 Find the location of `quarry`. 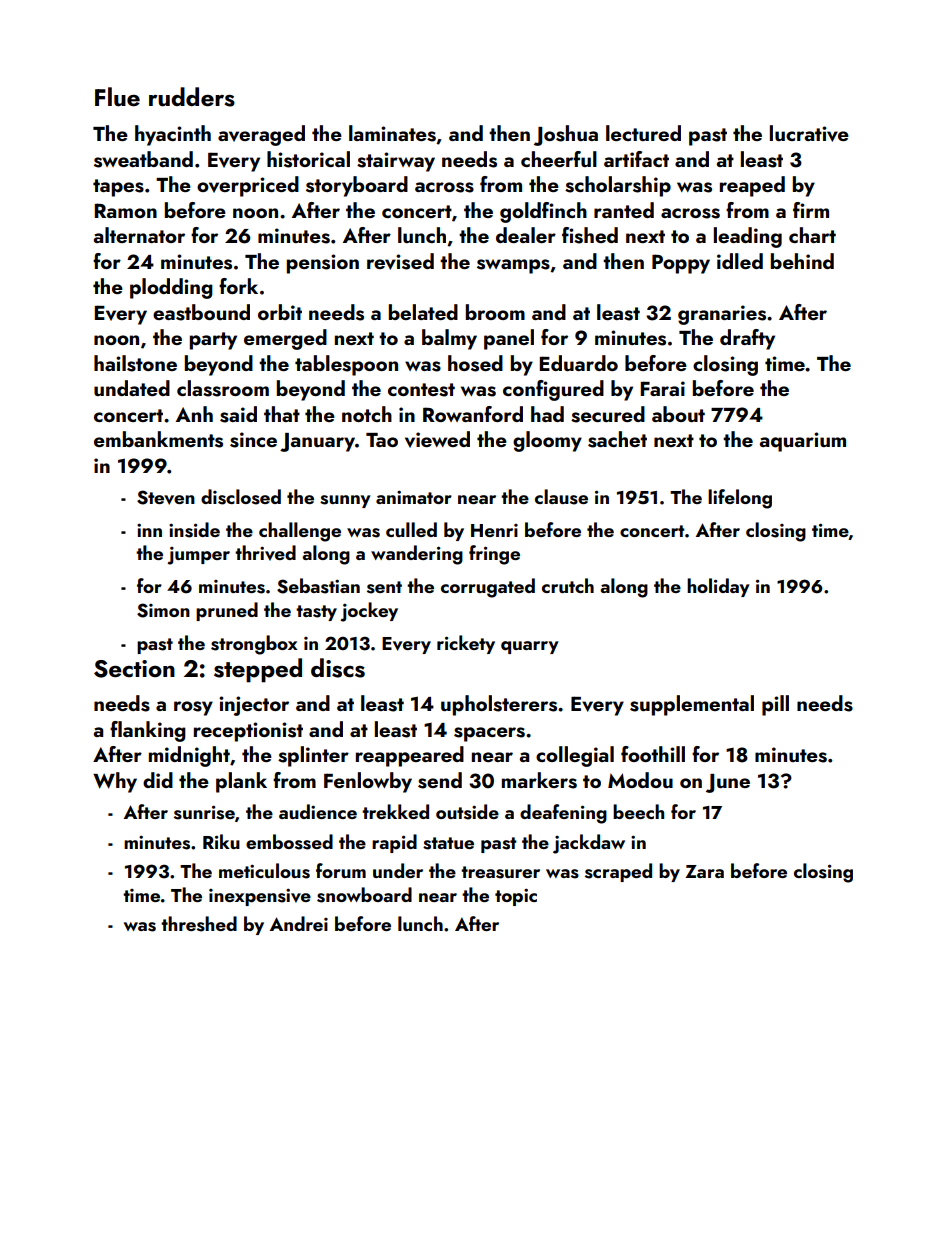

quarry is located at coordinates (530, 647).
